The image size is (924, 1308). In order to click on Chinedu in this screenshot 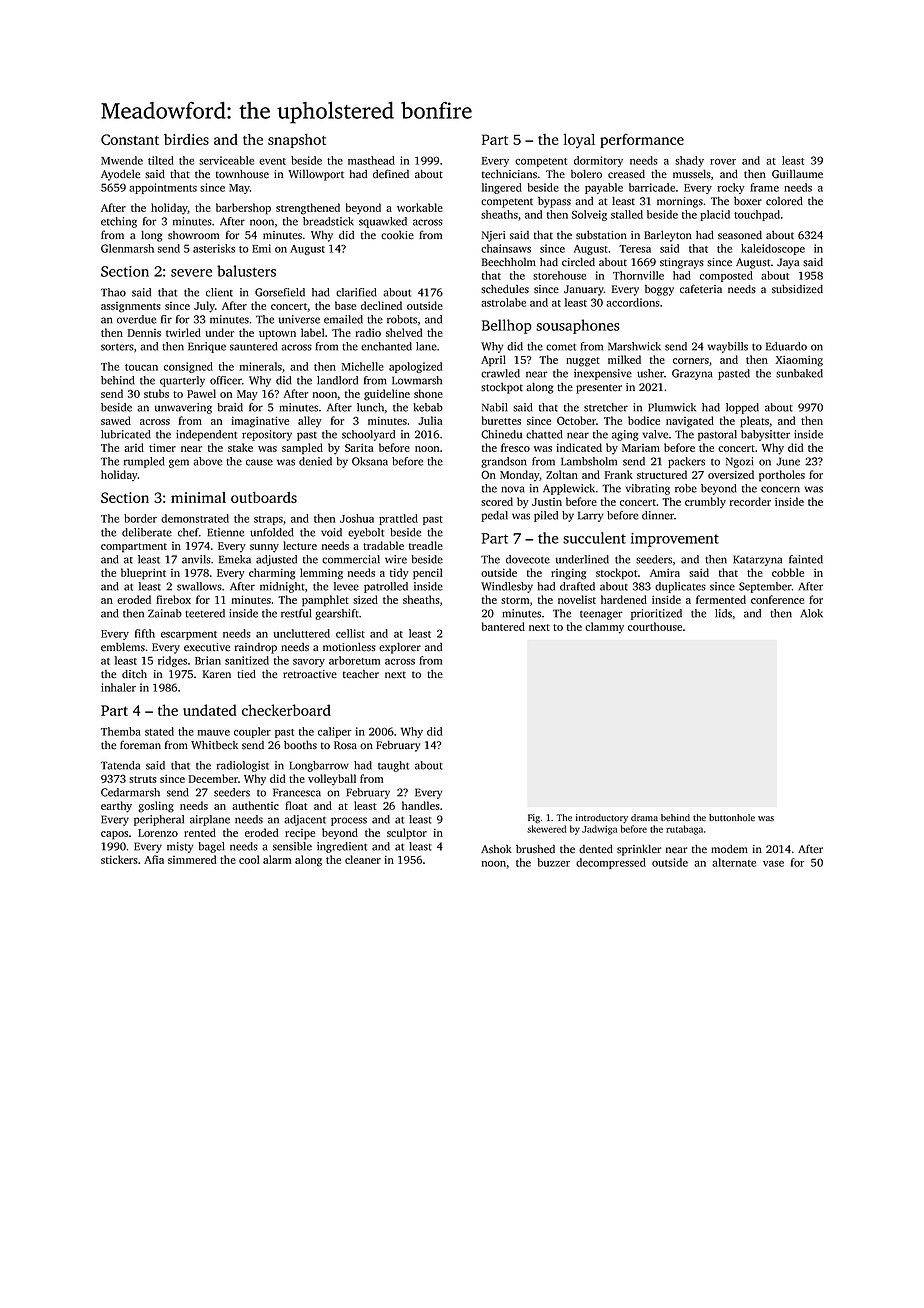, I will do `click(501, 434)`.
